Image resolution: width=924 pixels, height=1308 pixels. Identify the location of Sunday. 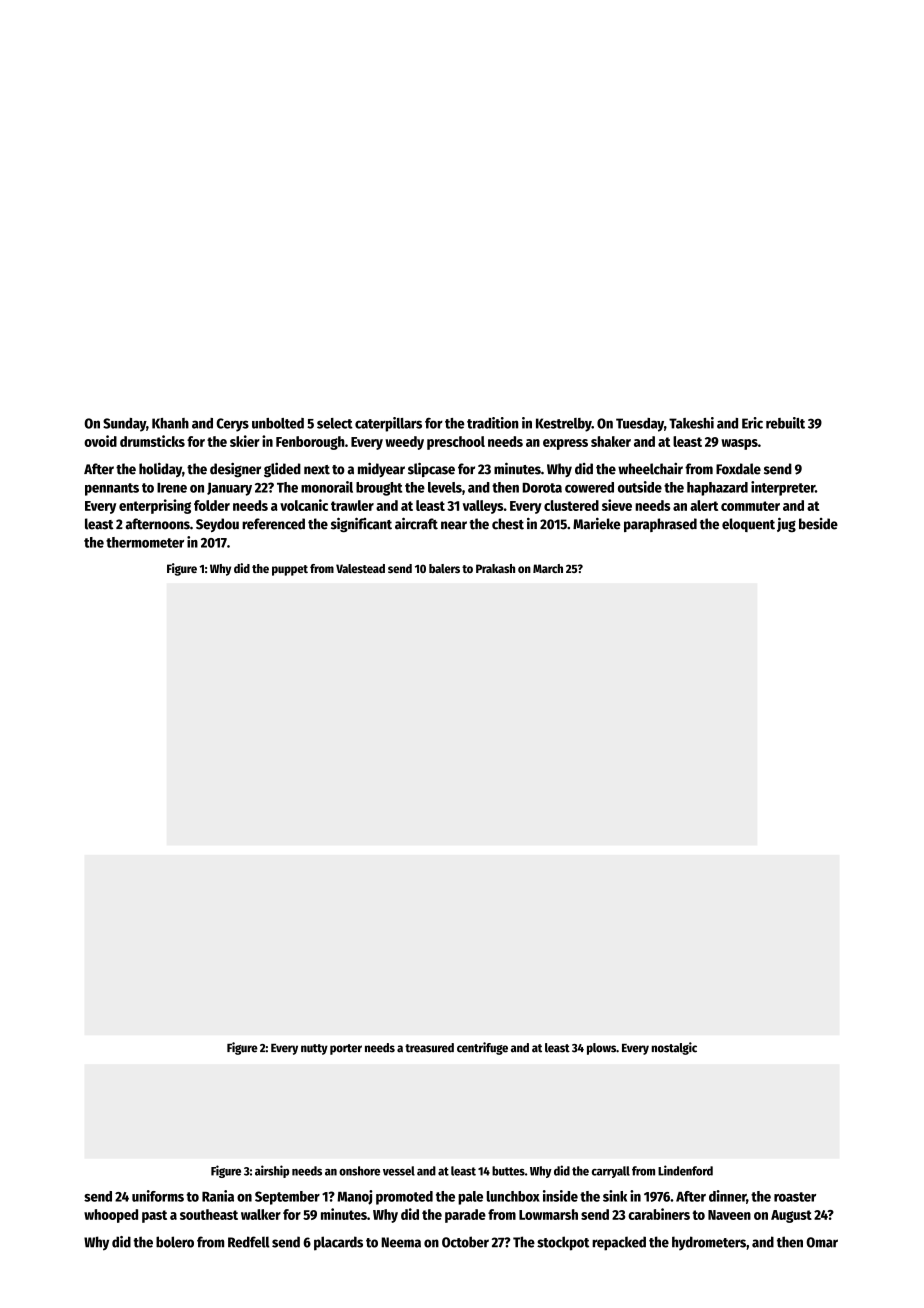
(124, 425).
